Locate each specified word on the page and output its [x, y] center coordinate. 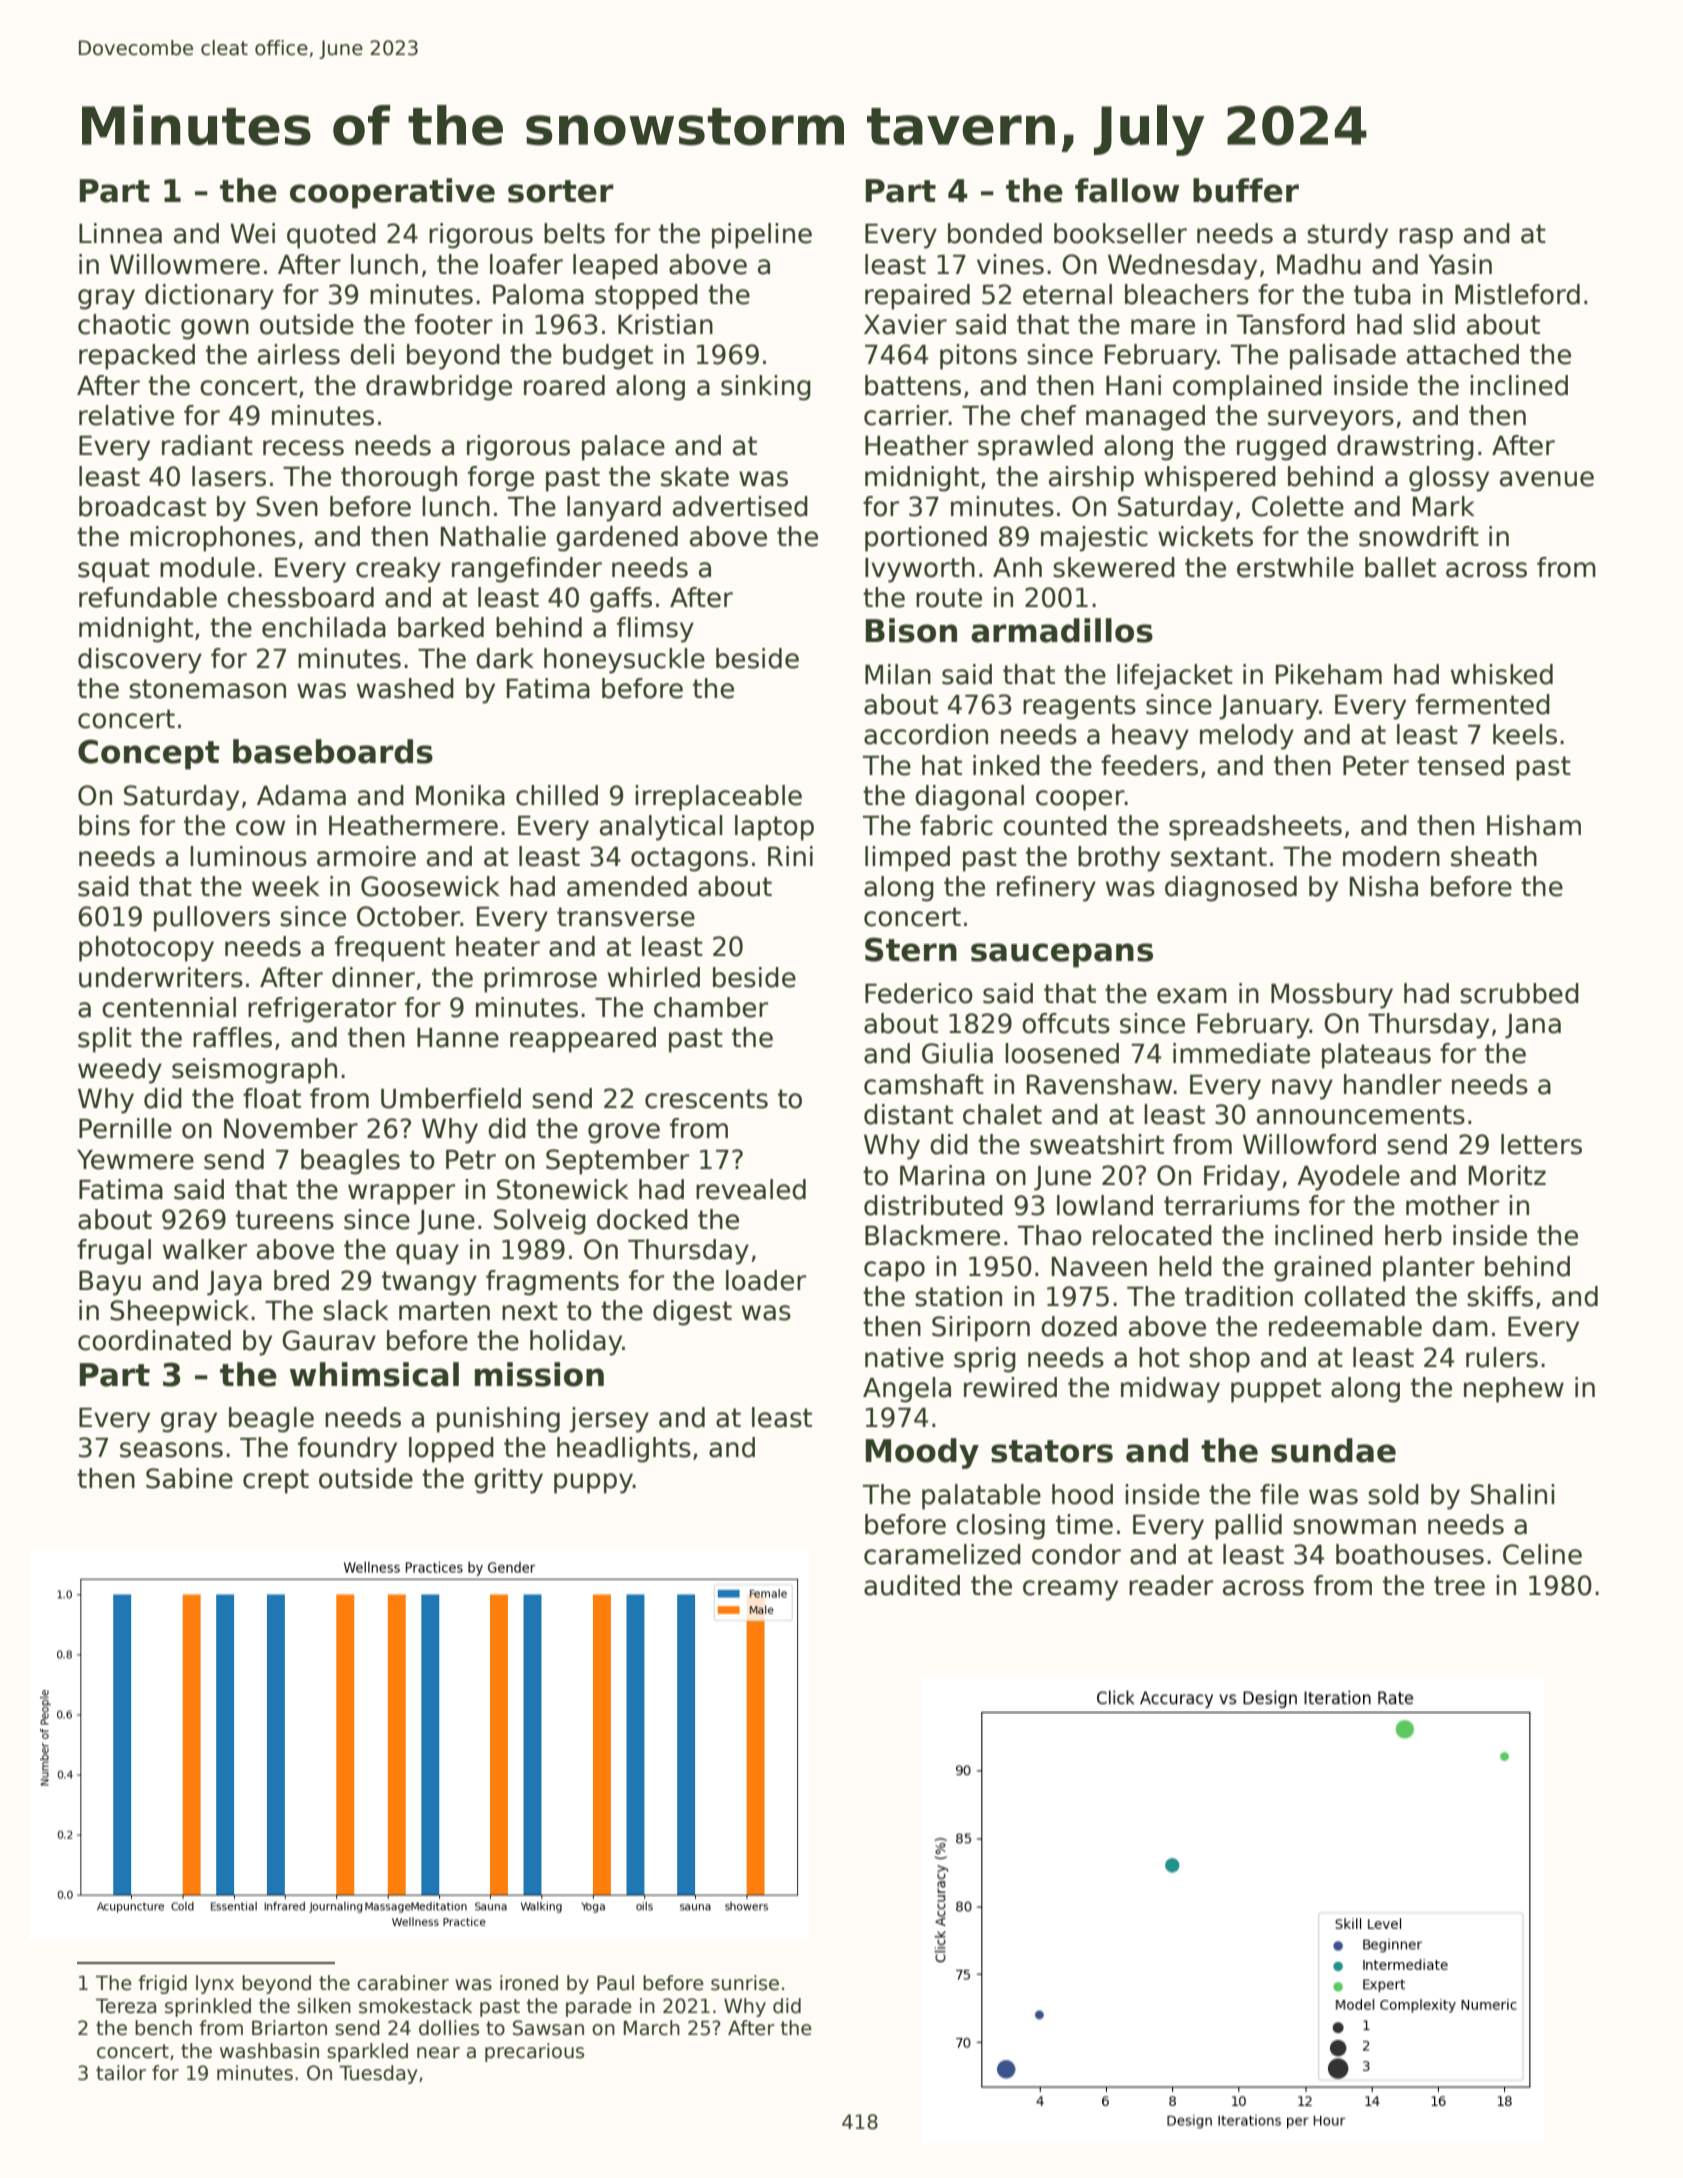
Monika [460, 795]
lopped [451, 1450]
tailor [121, 2073]
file [1279, 1494]
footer [454, 324]
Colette [1298, 506]
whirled [654, 977]
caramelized [942, 1554]
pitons [978, 357]
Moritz [1507, 1175]
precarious [534, 2052]
